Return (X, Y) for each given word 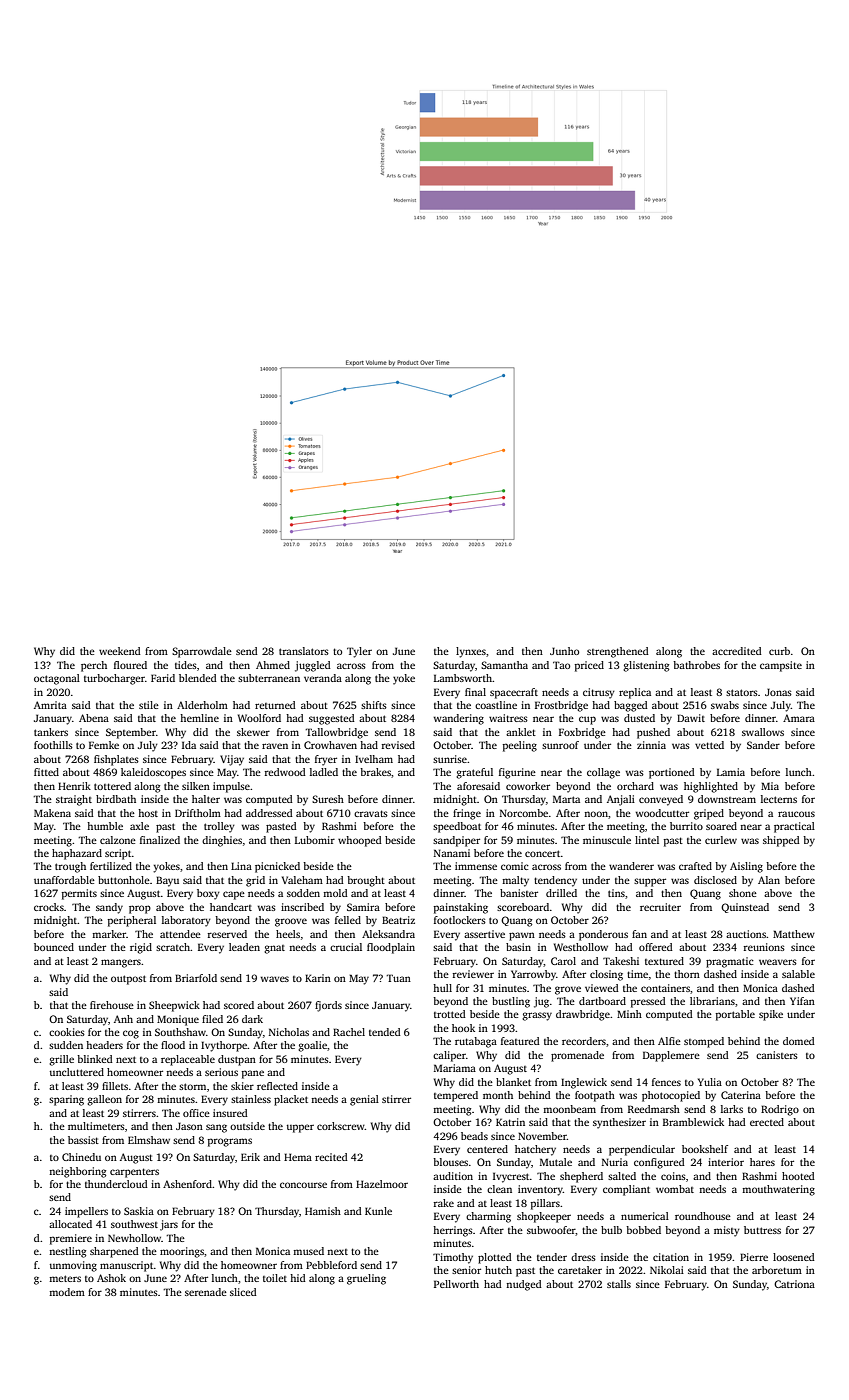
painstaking (461, 908)
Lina (241, 866)
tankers (51, 732)
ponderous (603, 935)
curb (779, 651)
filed (212, 1019)
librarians (712, 1001)
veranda (323, 678)
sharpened (114, 1252)
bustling (511, 1002)
